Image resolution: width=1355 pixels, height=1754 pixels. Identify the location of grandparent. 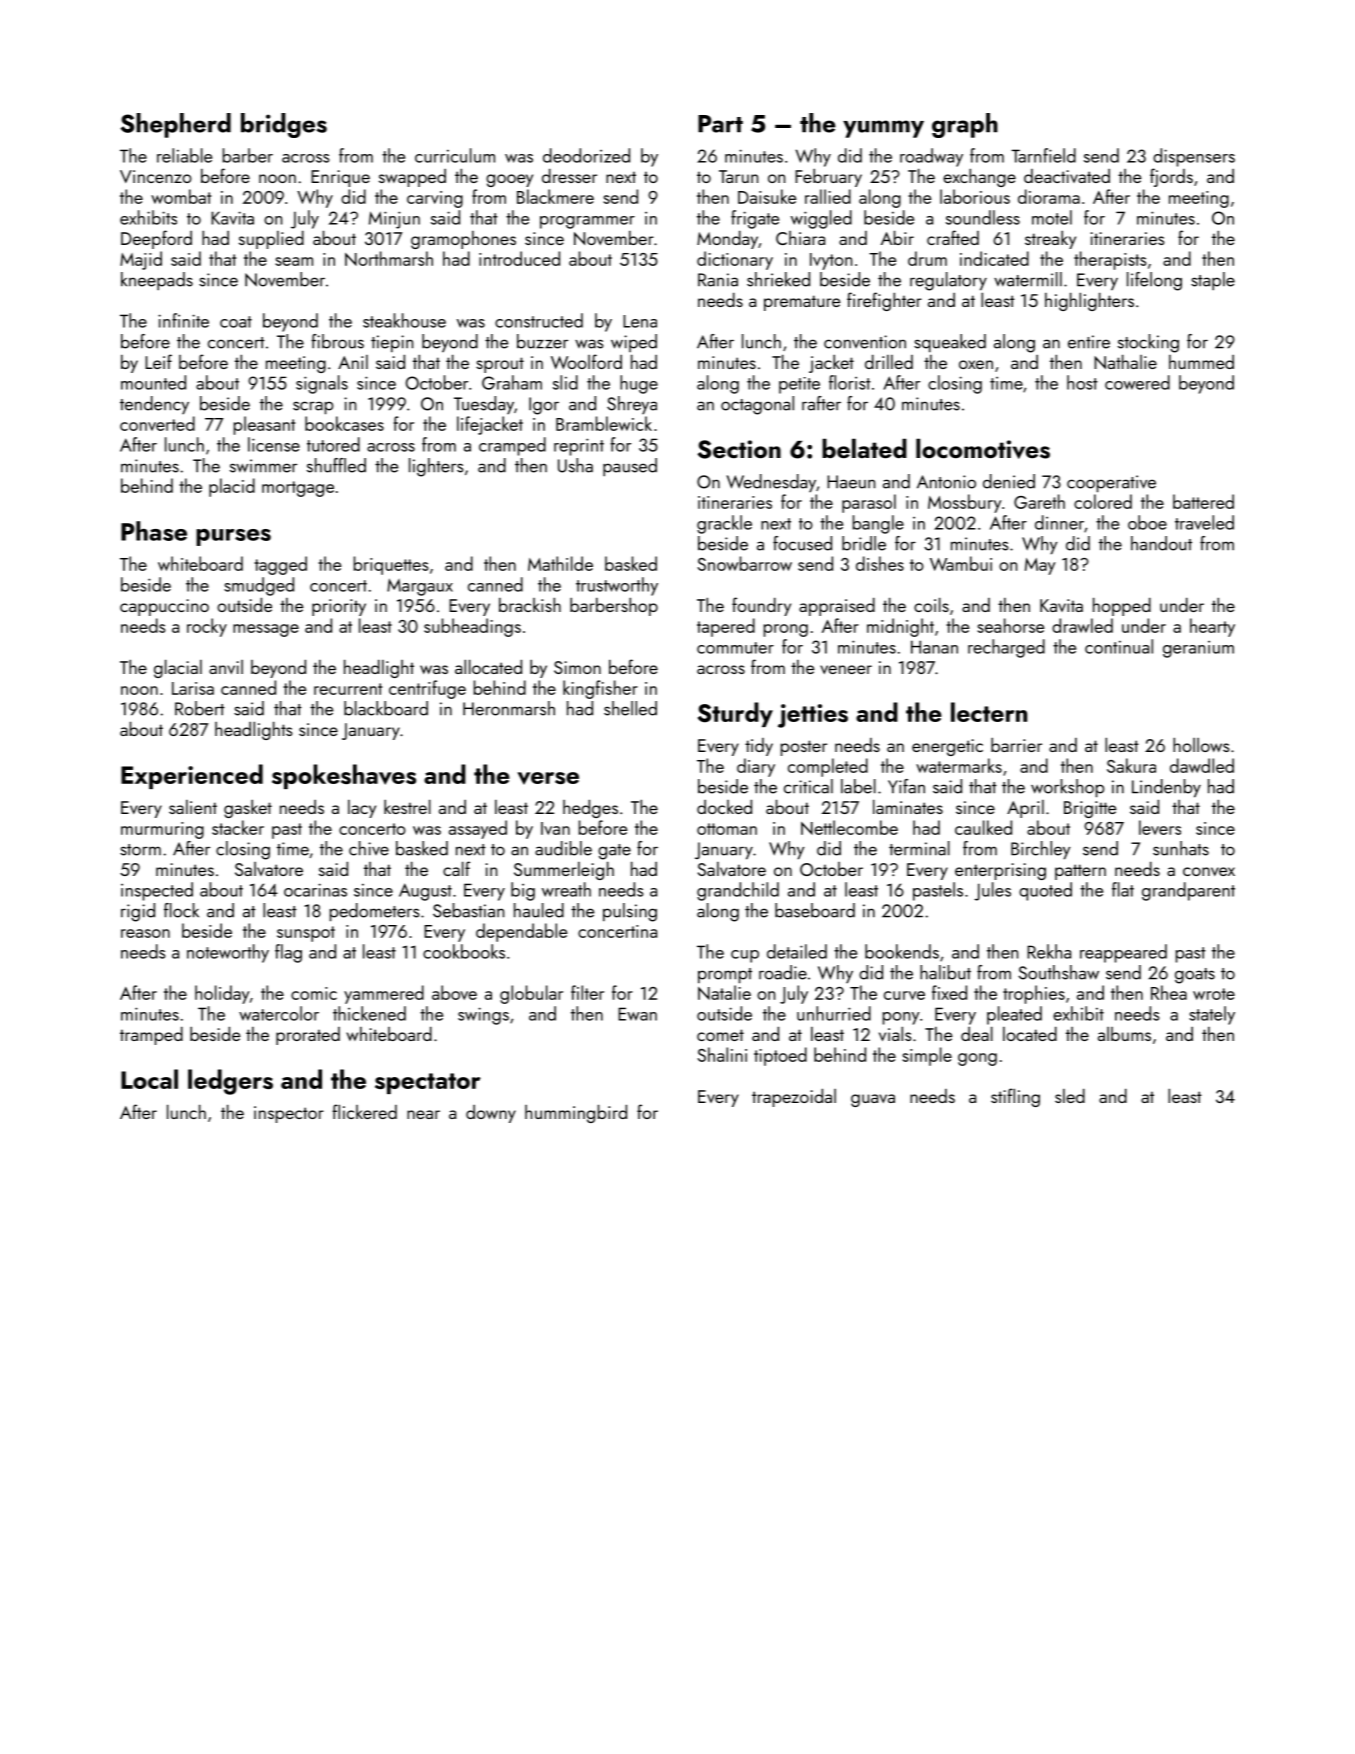
(1188, 891).
